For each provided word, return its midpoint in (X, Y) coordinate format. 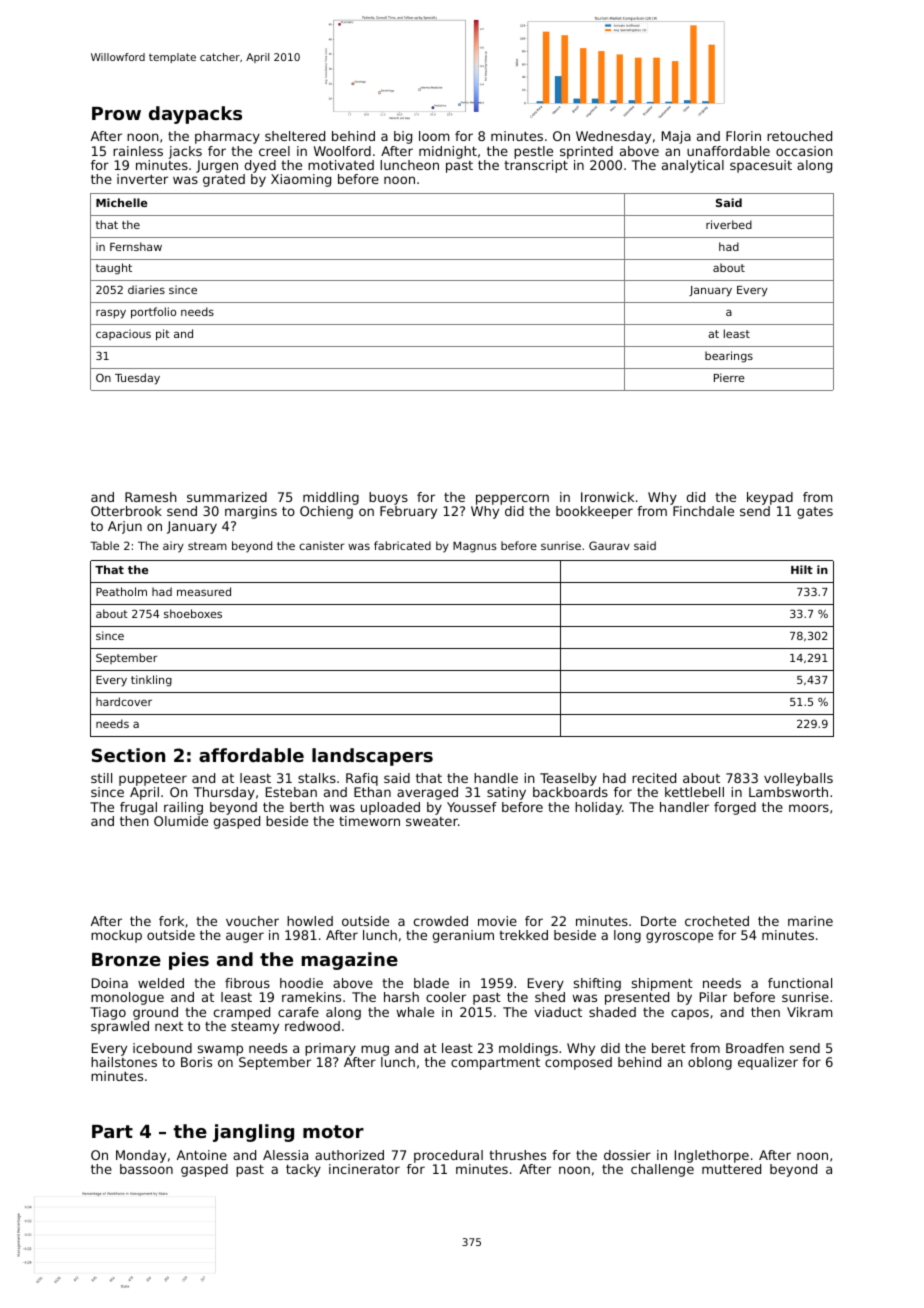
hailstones (124, 1062)
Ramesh (151, 497)
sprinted (586, 152)
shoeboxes (193, 613)
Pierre (729, 377)
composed (578, 1063)
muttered (731, 1169)
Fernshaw (136, 246)
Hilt (802, 569)
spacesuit (761, 166)
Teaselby (568, 779)
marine (810, 921)
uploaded (390, 808)
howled (310, 921)
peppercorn (512, 499)
